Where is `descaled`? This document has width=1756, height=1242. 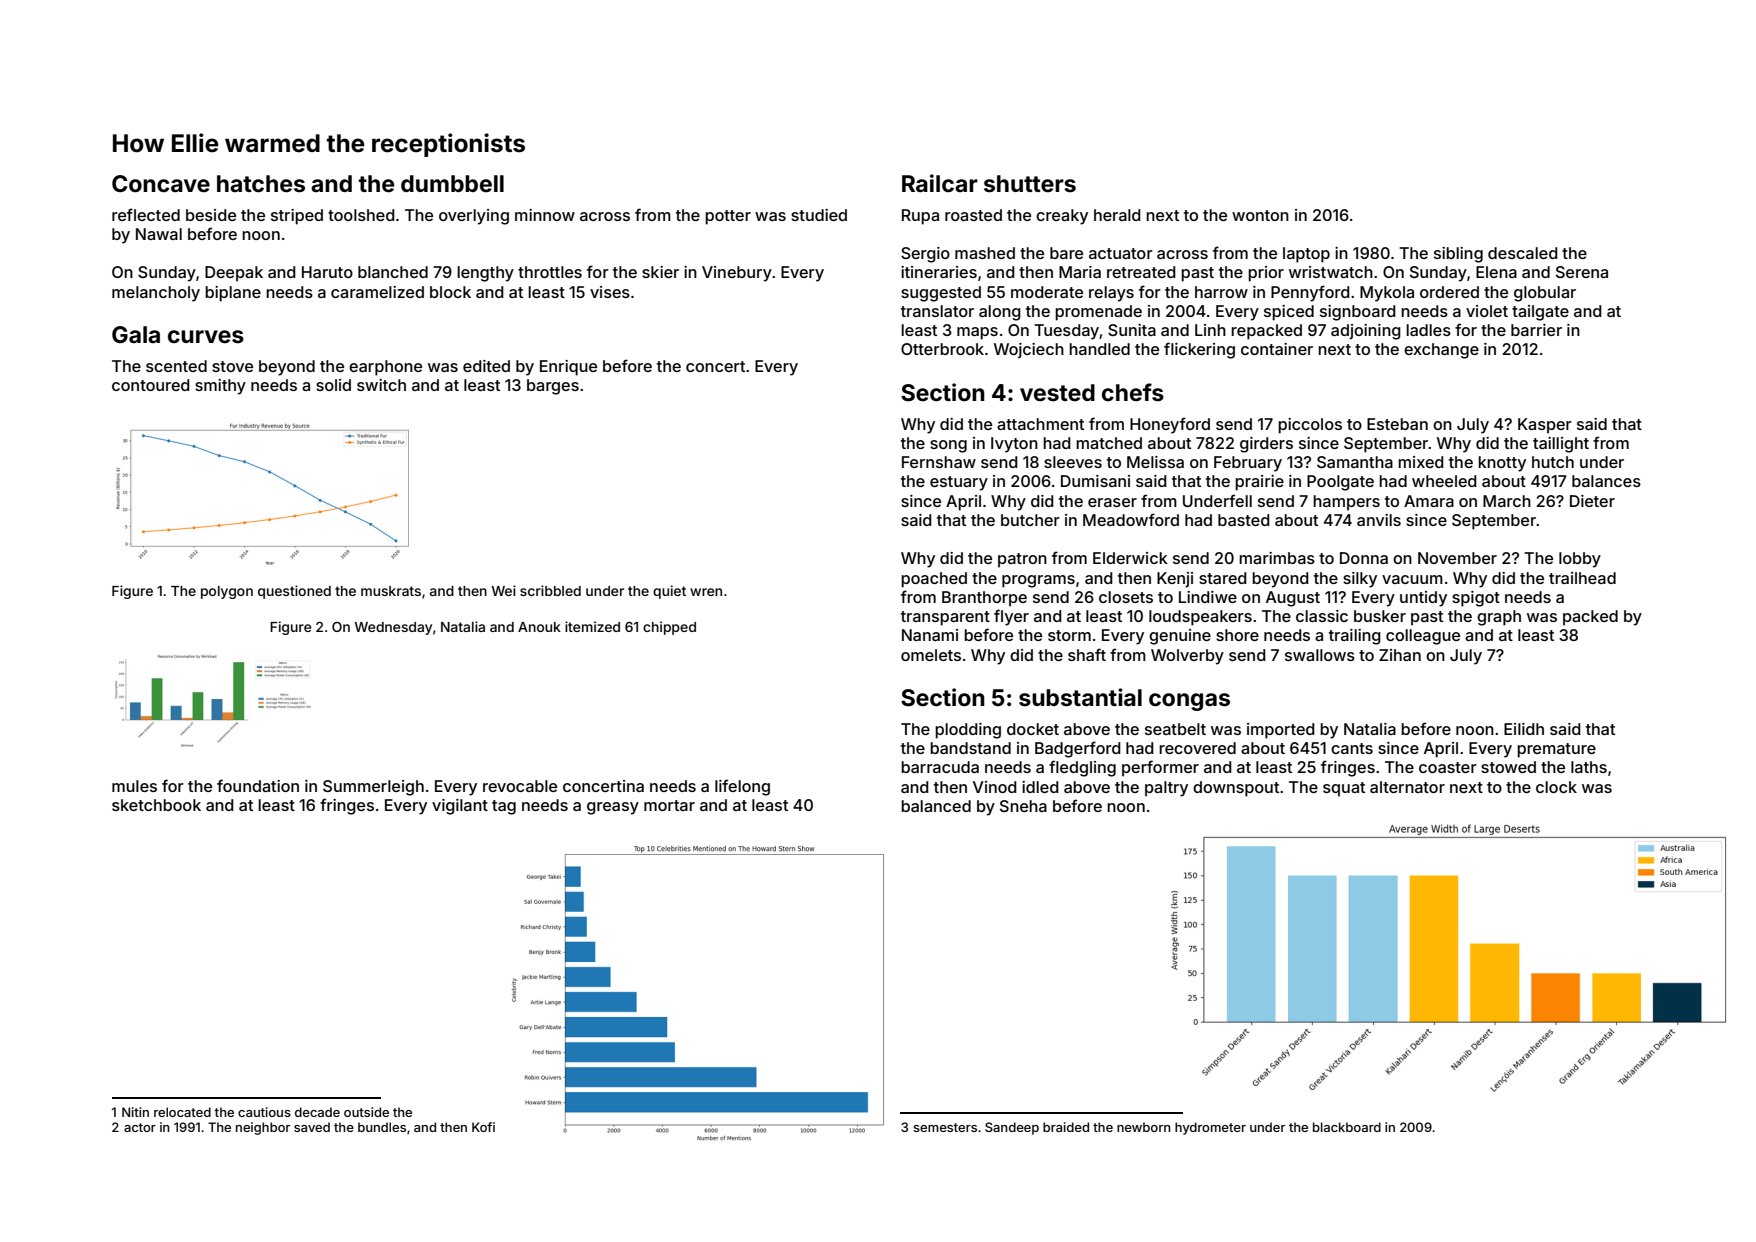 descaled is located at coordinates (1523, 253).
